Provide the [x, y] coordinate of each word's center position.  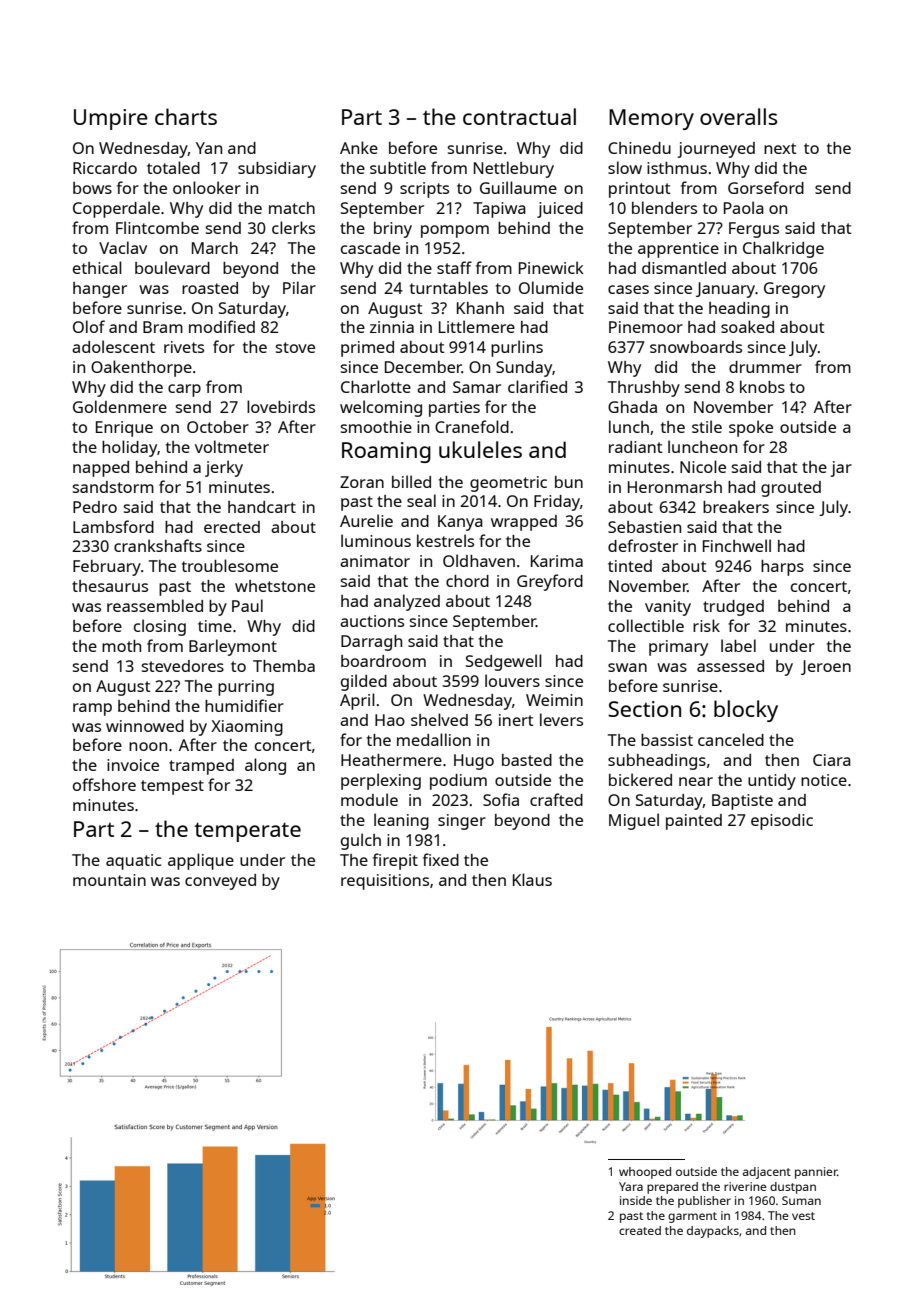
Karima [557, 561]
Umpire [111, 119]
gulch [361, 841]
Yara [631, 1186]
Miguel [634, 821]
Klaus [532, 879]
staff [454, 267]
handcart [262, 507]
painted [694, 822]
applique [201, 861]
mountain [109, 880]
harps [782, 568]
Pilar [299, 287]
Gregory [794, 290]
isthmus [677, 168]
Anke [359, 147]
